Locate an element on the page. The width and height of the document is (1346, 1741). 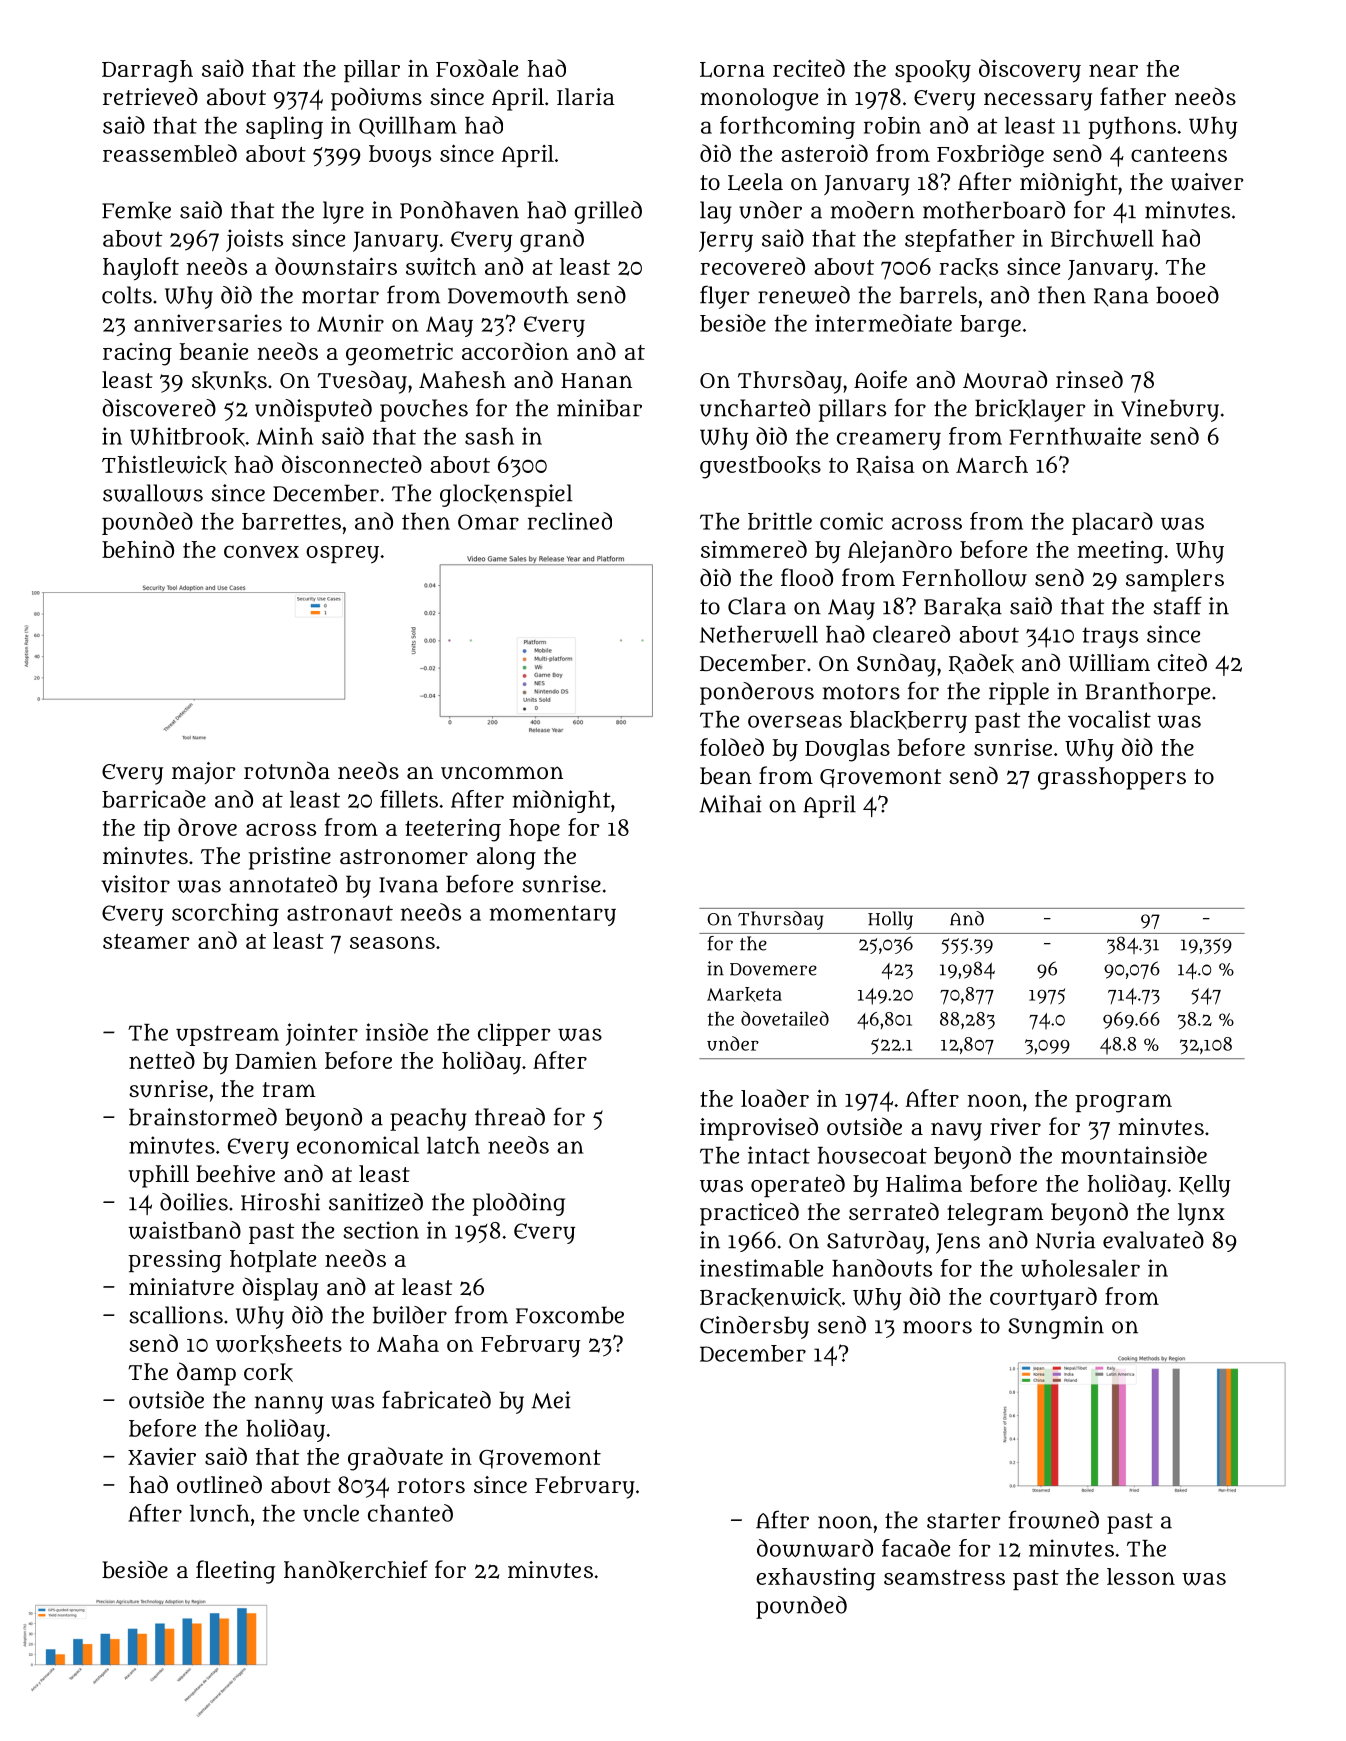
uncommon is located at coordinates (502, 772).
